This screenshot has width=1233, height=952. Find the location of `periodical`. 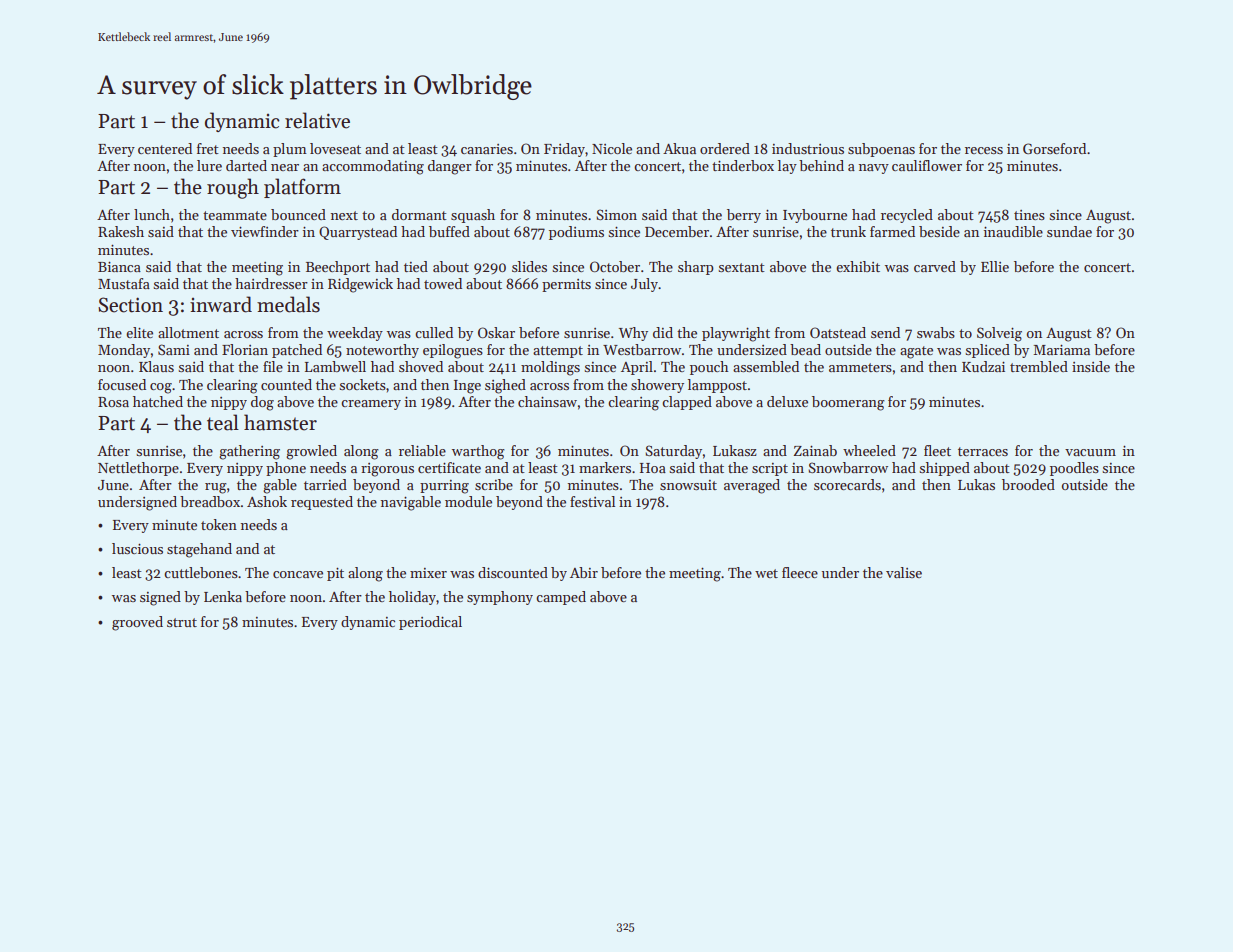

periodical is located at coordinates (430, 623).
